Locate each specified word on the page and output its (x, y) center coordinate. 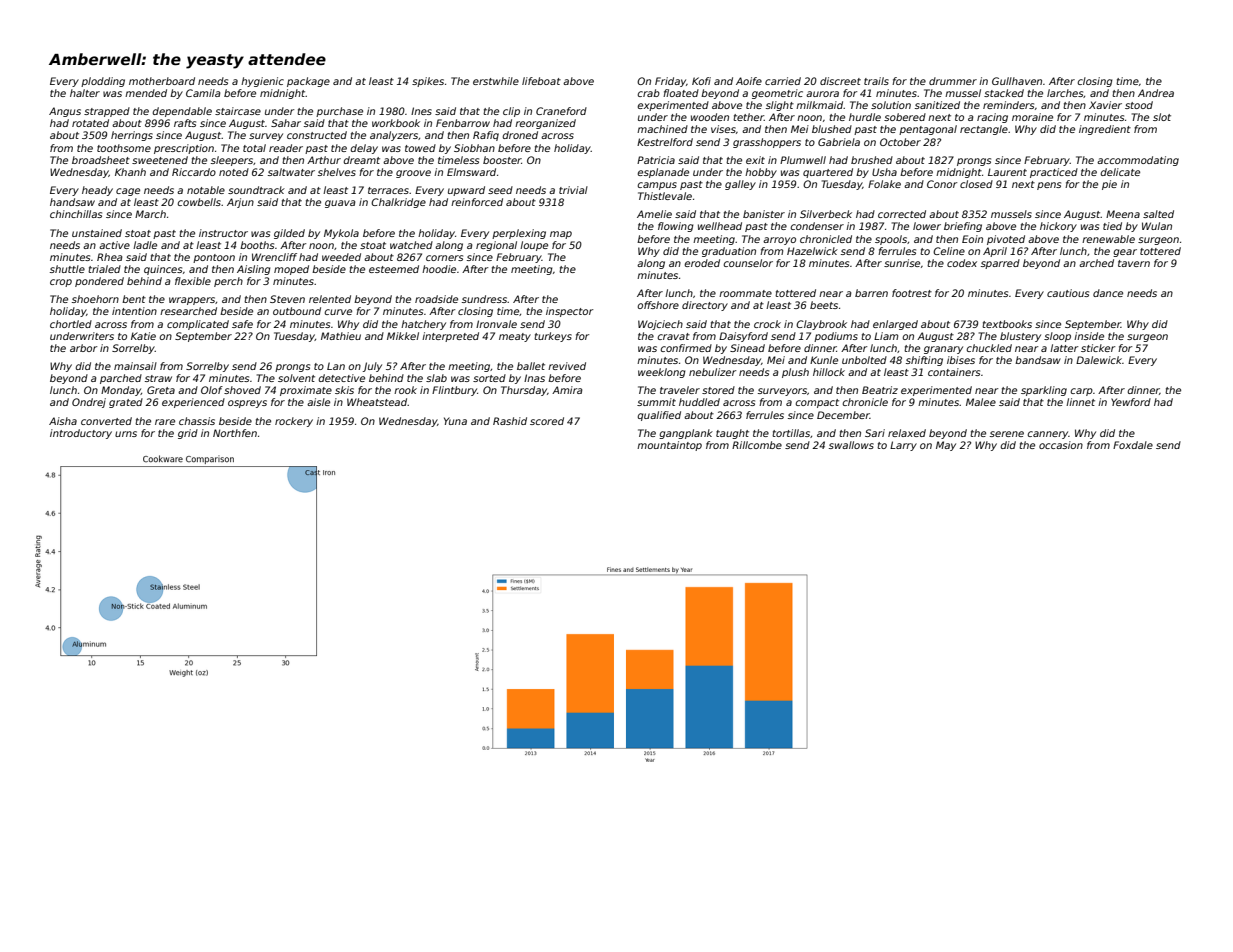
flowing (676, 227)
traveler (680, 390)
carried (783, 81)
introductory (81, 434)
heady (97, 191)
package (308, 82)
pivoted (1006, 240)
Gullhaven (1017, 81)
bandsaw (1038, 360)
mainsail (135, 366)
